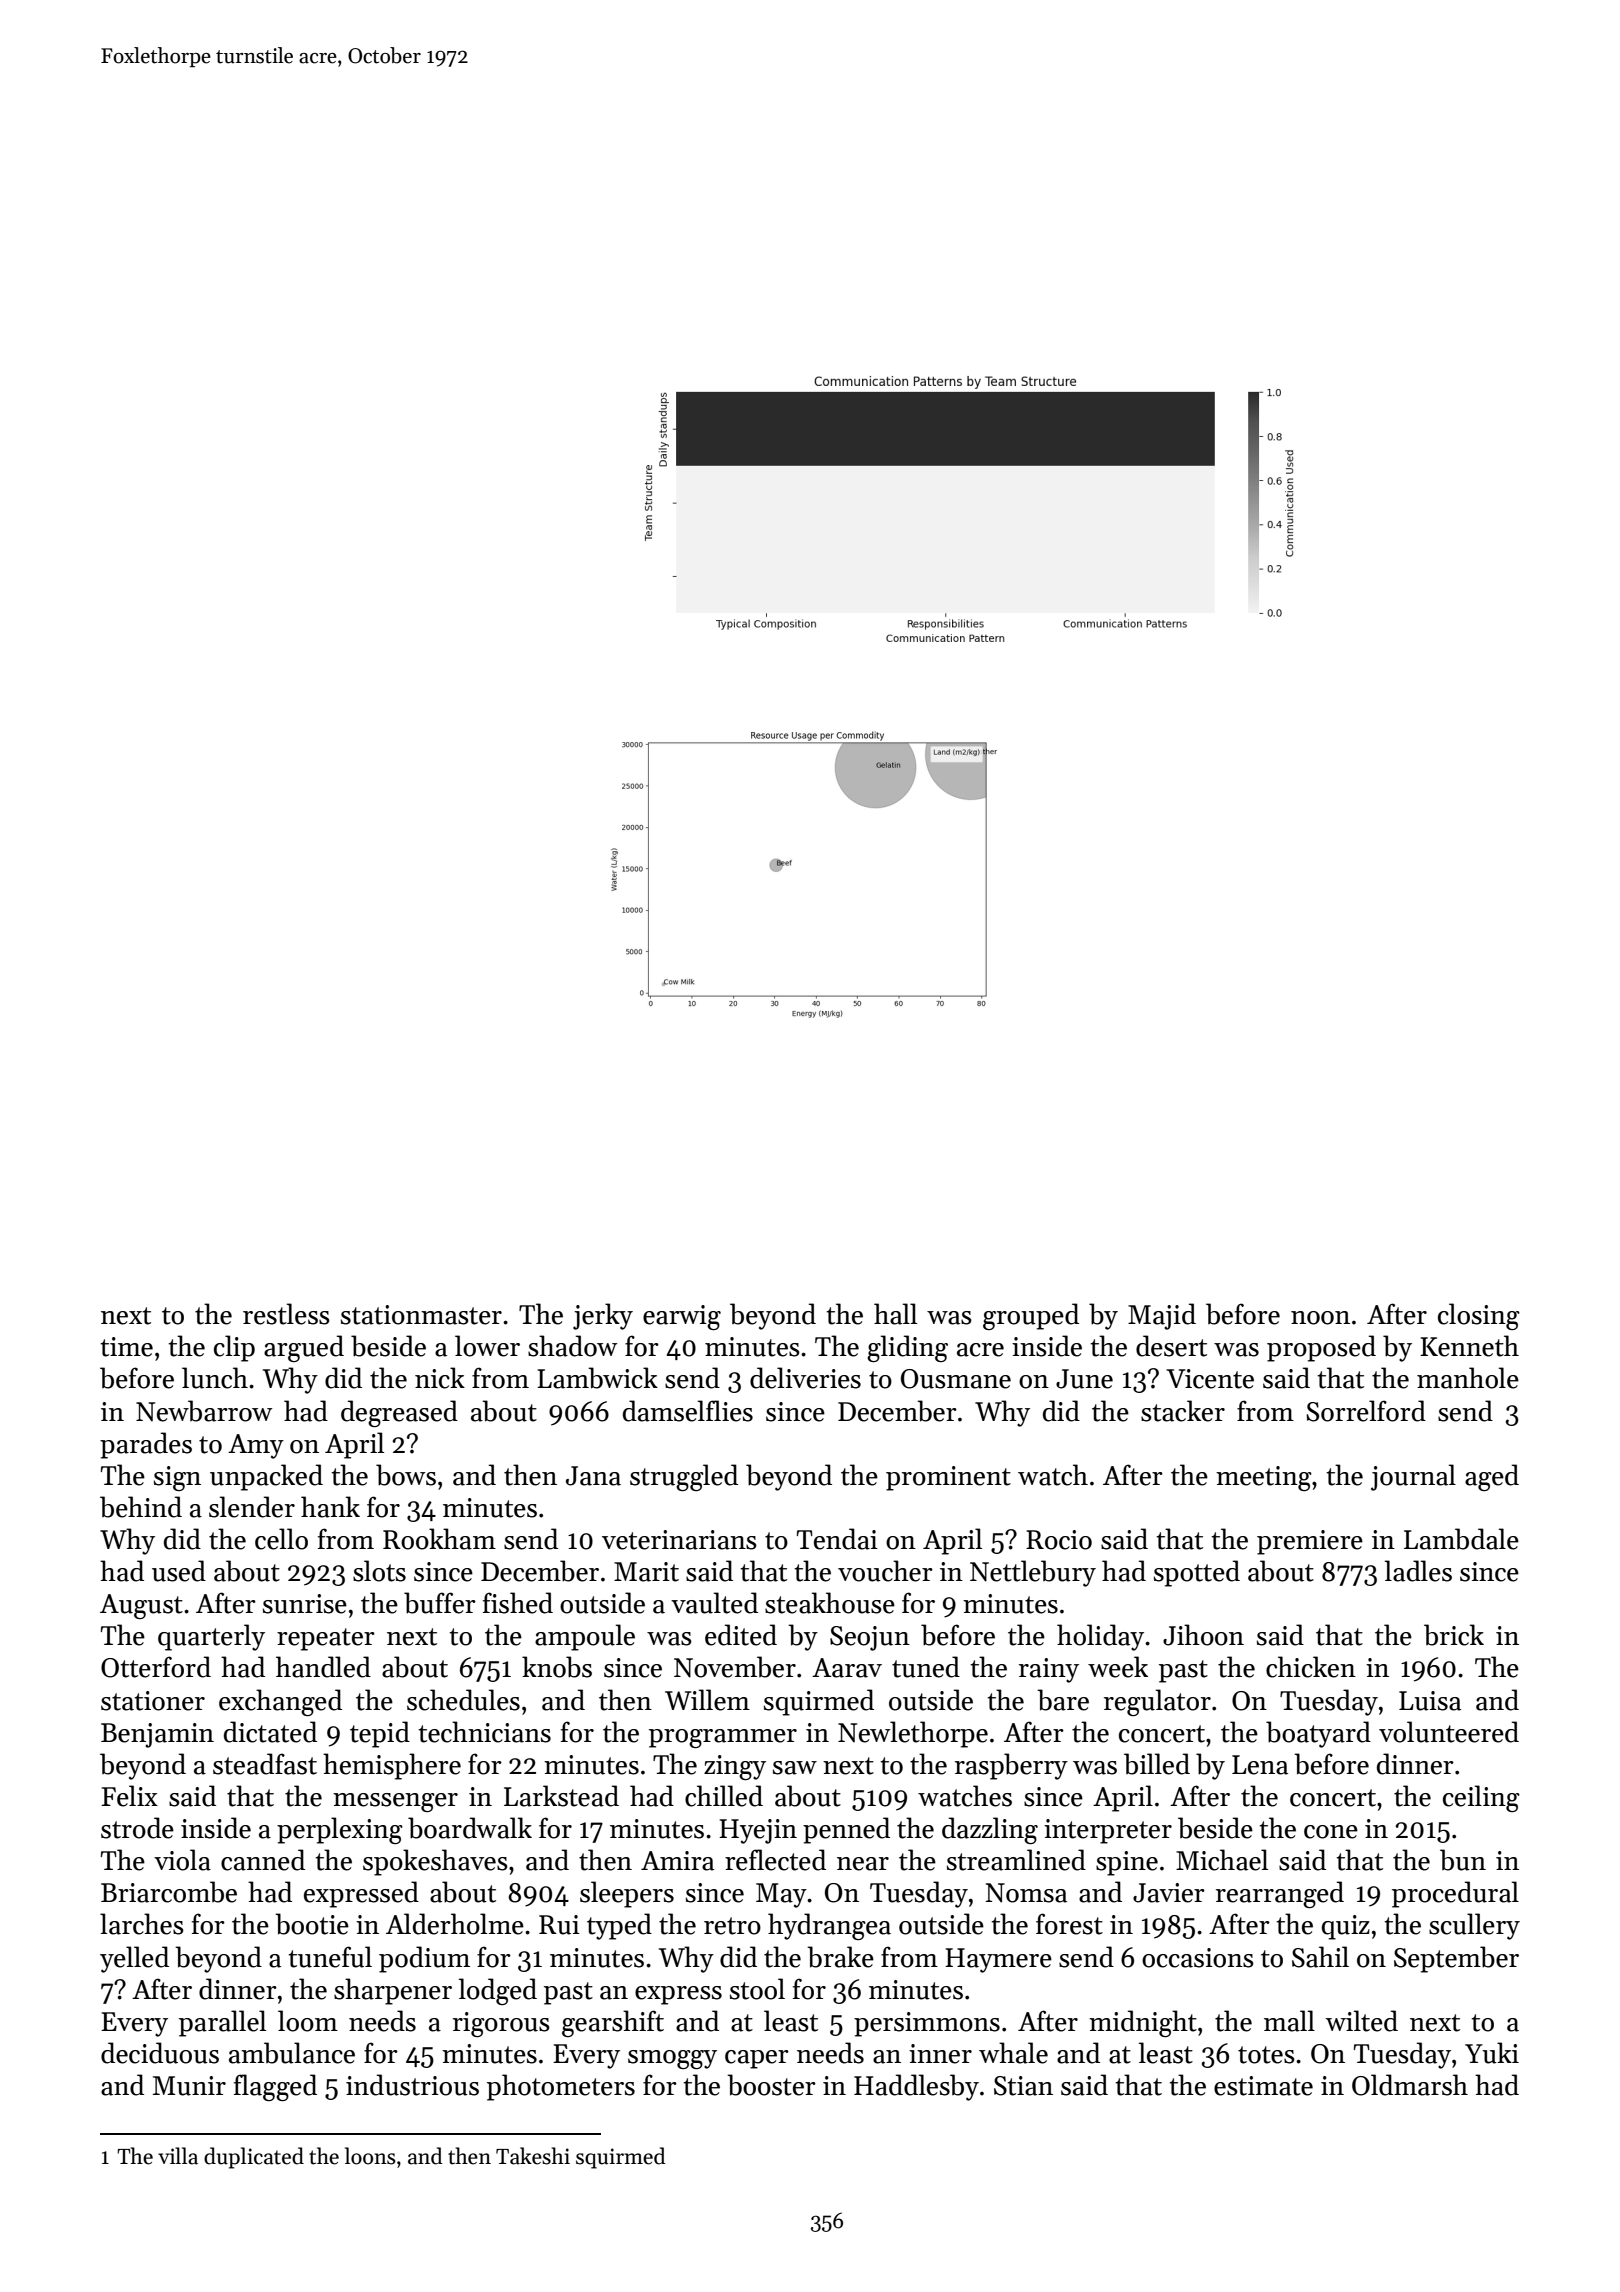 This screenshot has width=1620, height=2292. What do you see at coordinates (682, 1317) in the screenshot?
I see `earwig` at bounding box center [682, 1317].
